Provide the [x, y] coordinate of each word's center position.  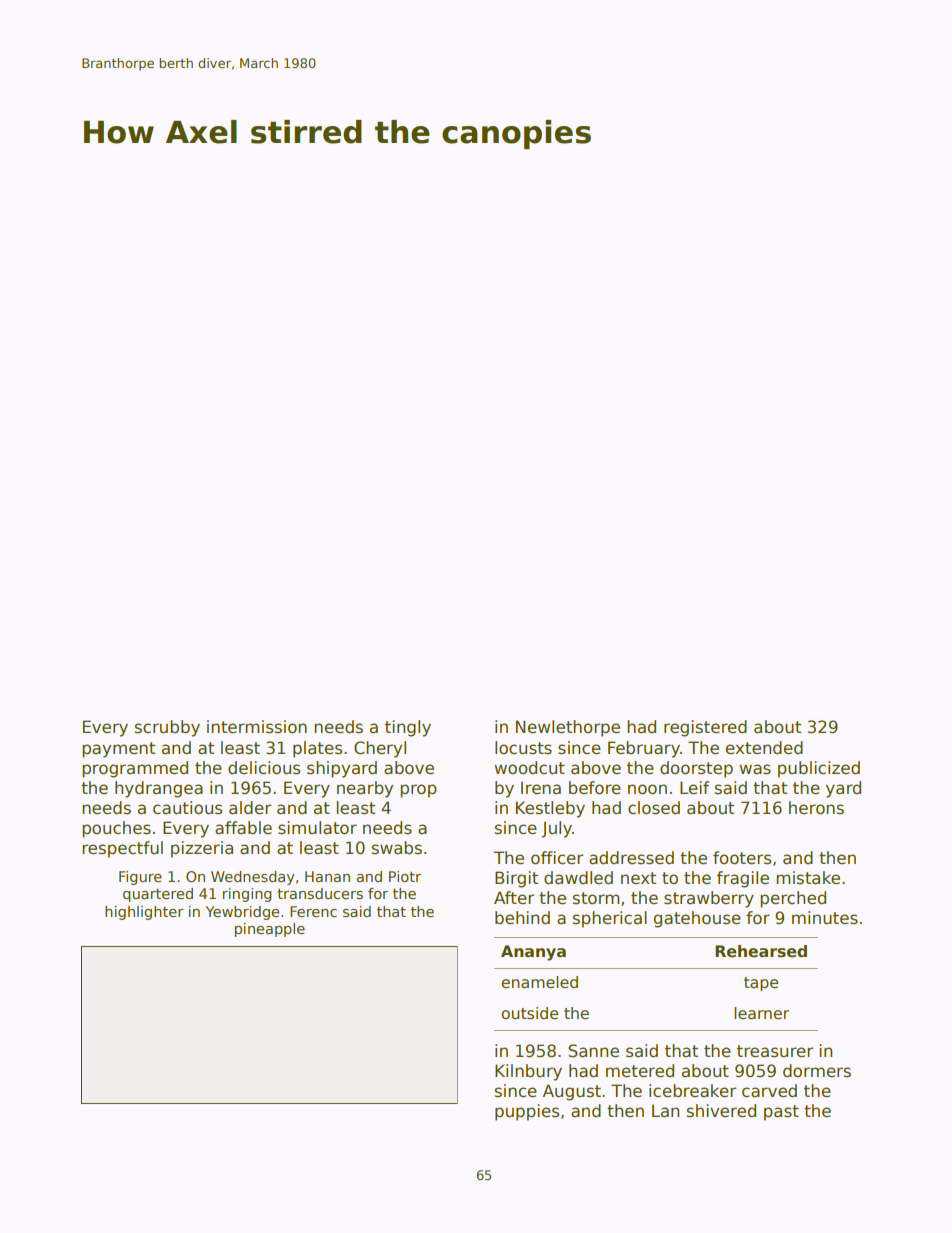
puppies [527, 1112]
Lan [665, 1111]
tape [761, 984]
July [556, 829]
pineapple [270, 930]
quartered [158, 895]
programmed [135, 769]
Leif [694, 788]
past [781, 1113]
